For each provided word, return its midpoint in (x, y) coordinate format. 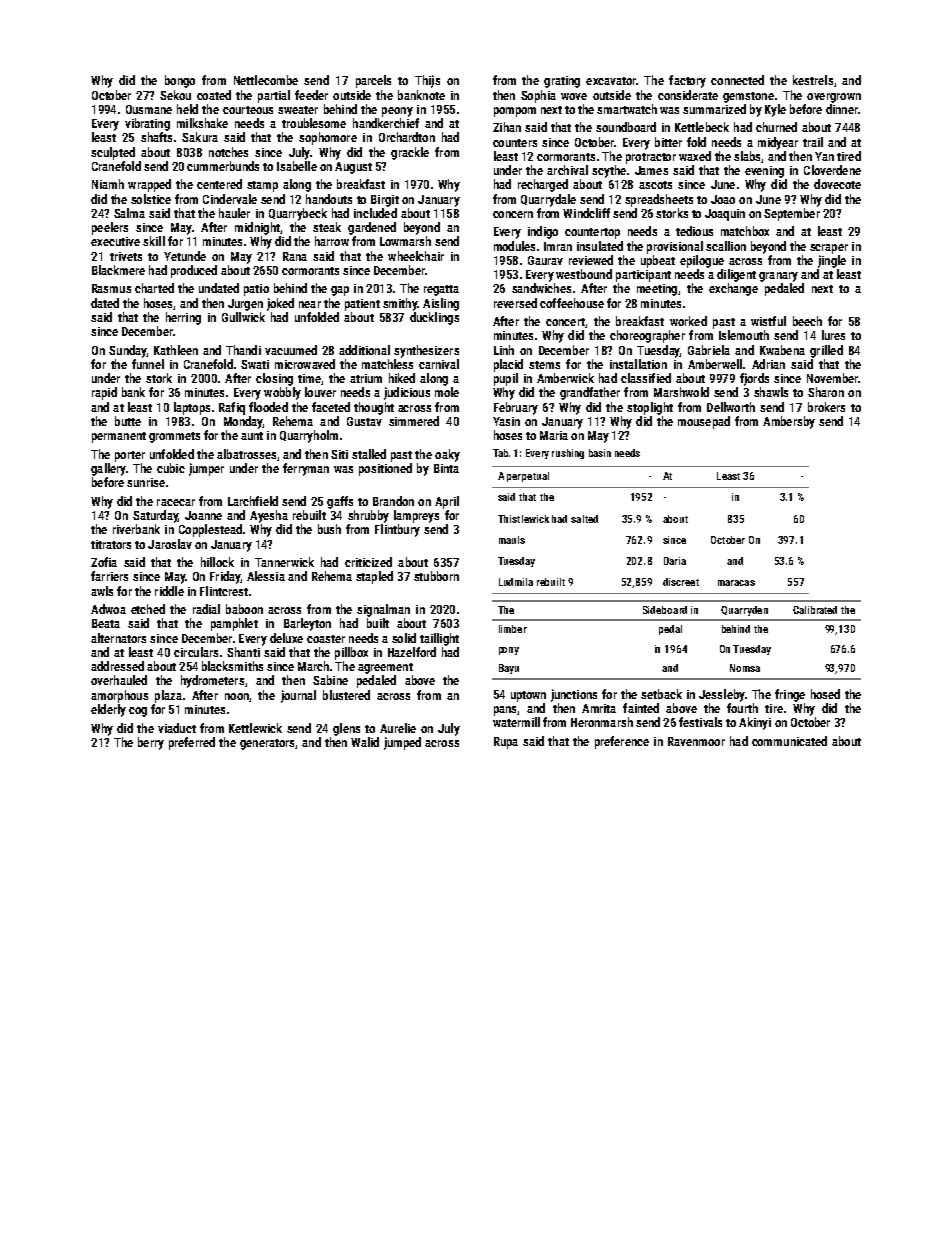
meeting (657, 290)
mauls (512, 540)
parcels (373, 81)
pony (509, 651)
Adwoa (108, 609)
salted (584, 519)
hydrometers (212, 681)
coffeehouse (572, 303)
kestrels (813, 80)
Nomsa (745, 668)
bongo (180, 81)
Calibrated (815, 610)
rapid (104, 393)
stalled (369, 454)
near (310, 304)
